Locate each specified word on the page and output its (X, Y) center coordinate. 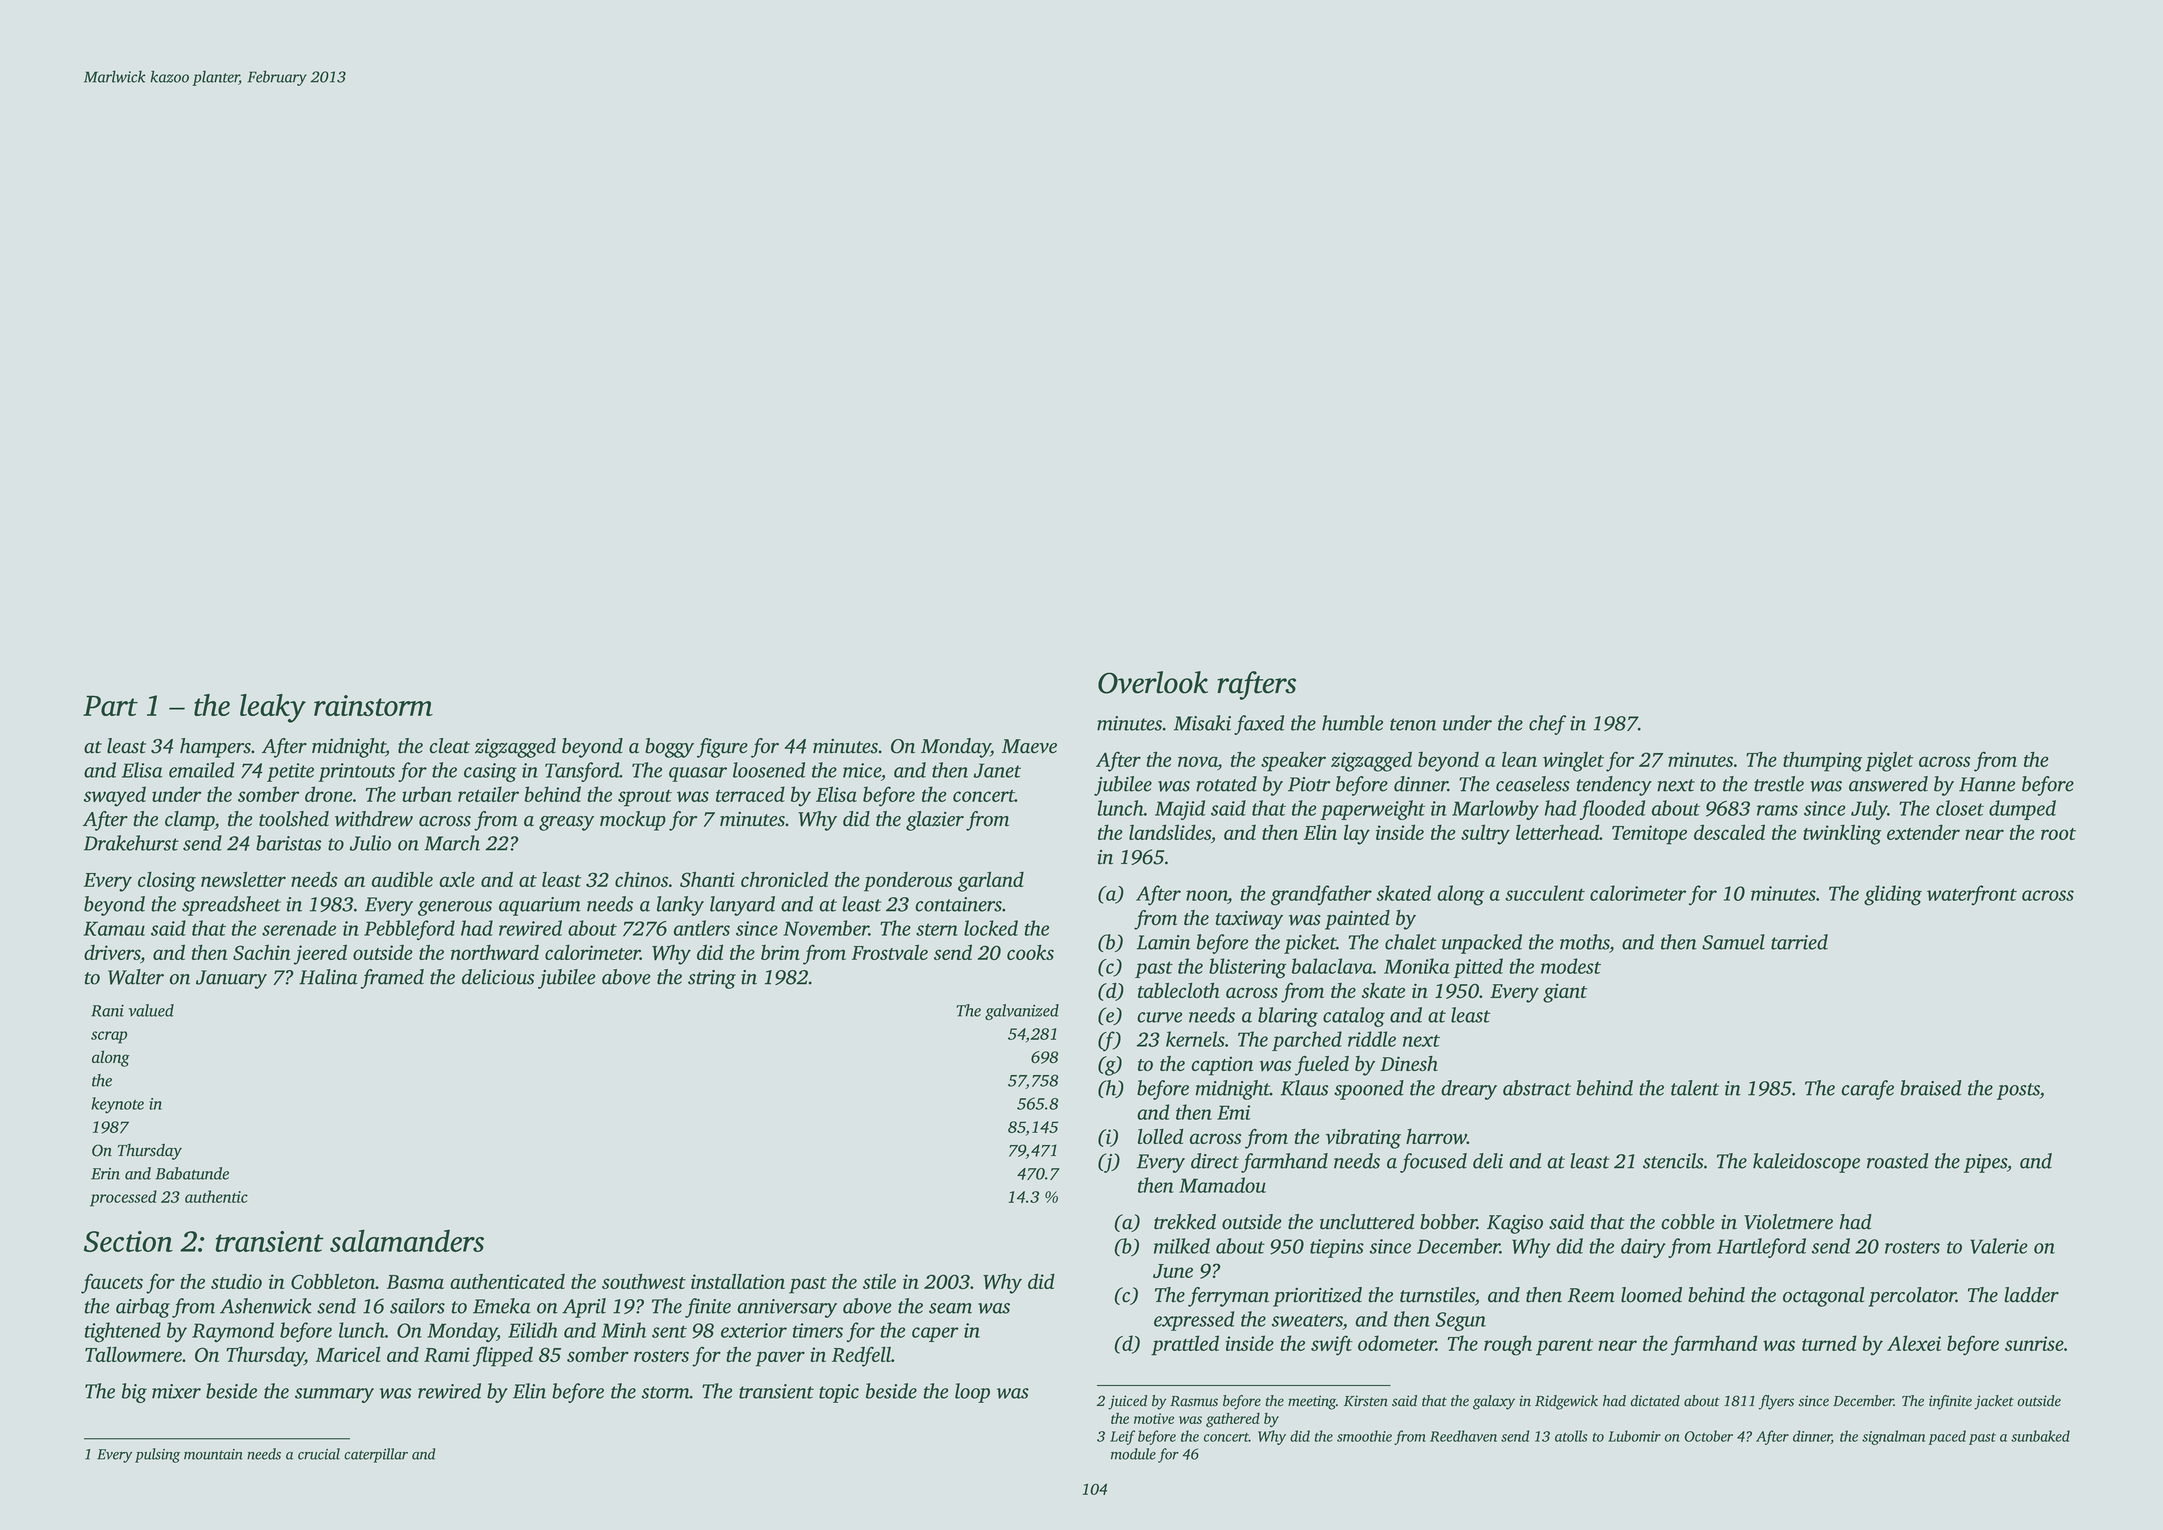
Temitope (1649, 835)
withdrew (374, 819)
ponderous (908, 882)
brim (780, 952)
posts (2018, 1091)
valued (151, 1010)
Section (128, 1241)
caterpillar (376, 1455)
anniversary (787, 1308)
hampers (215, 748)
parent (1564, 1347)
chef (1547, 725)
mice (862, 770)
